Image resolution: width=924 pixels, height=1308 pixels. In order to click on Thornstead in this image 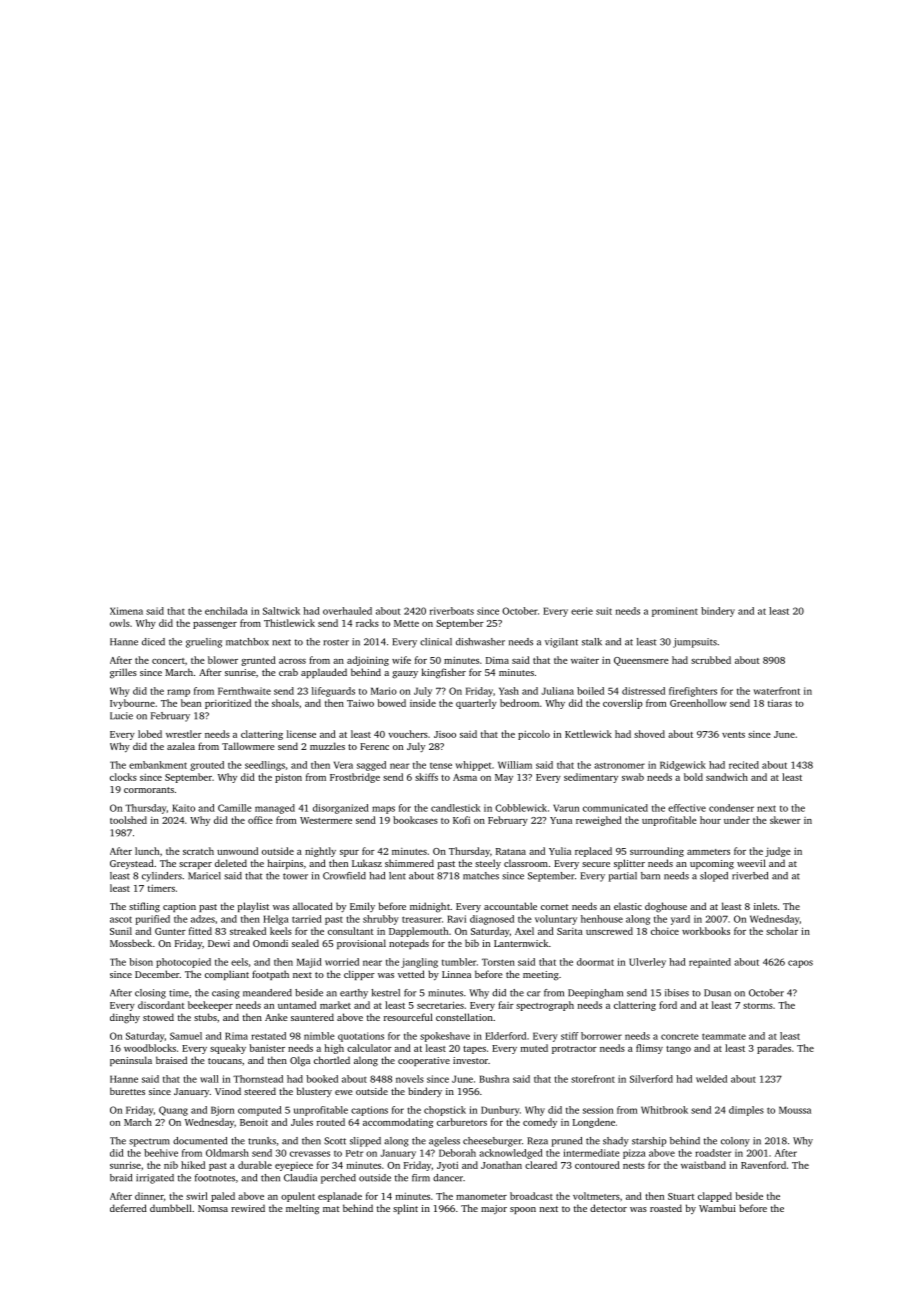, I will do `click(258, 1079)`.
